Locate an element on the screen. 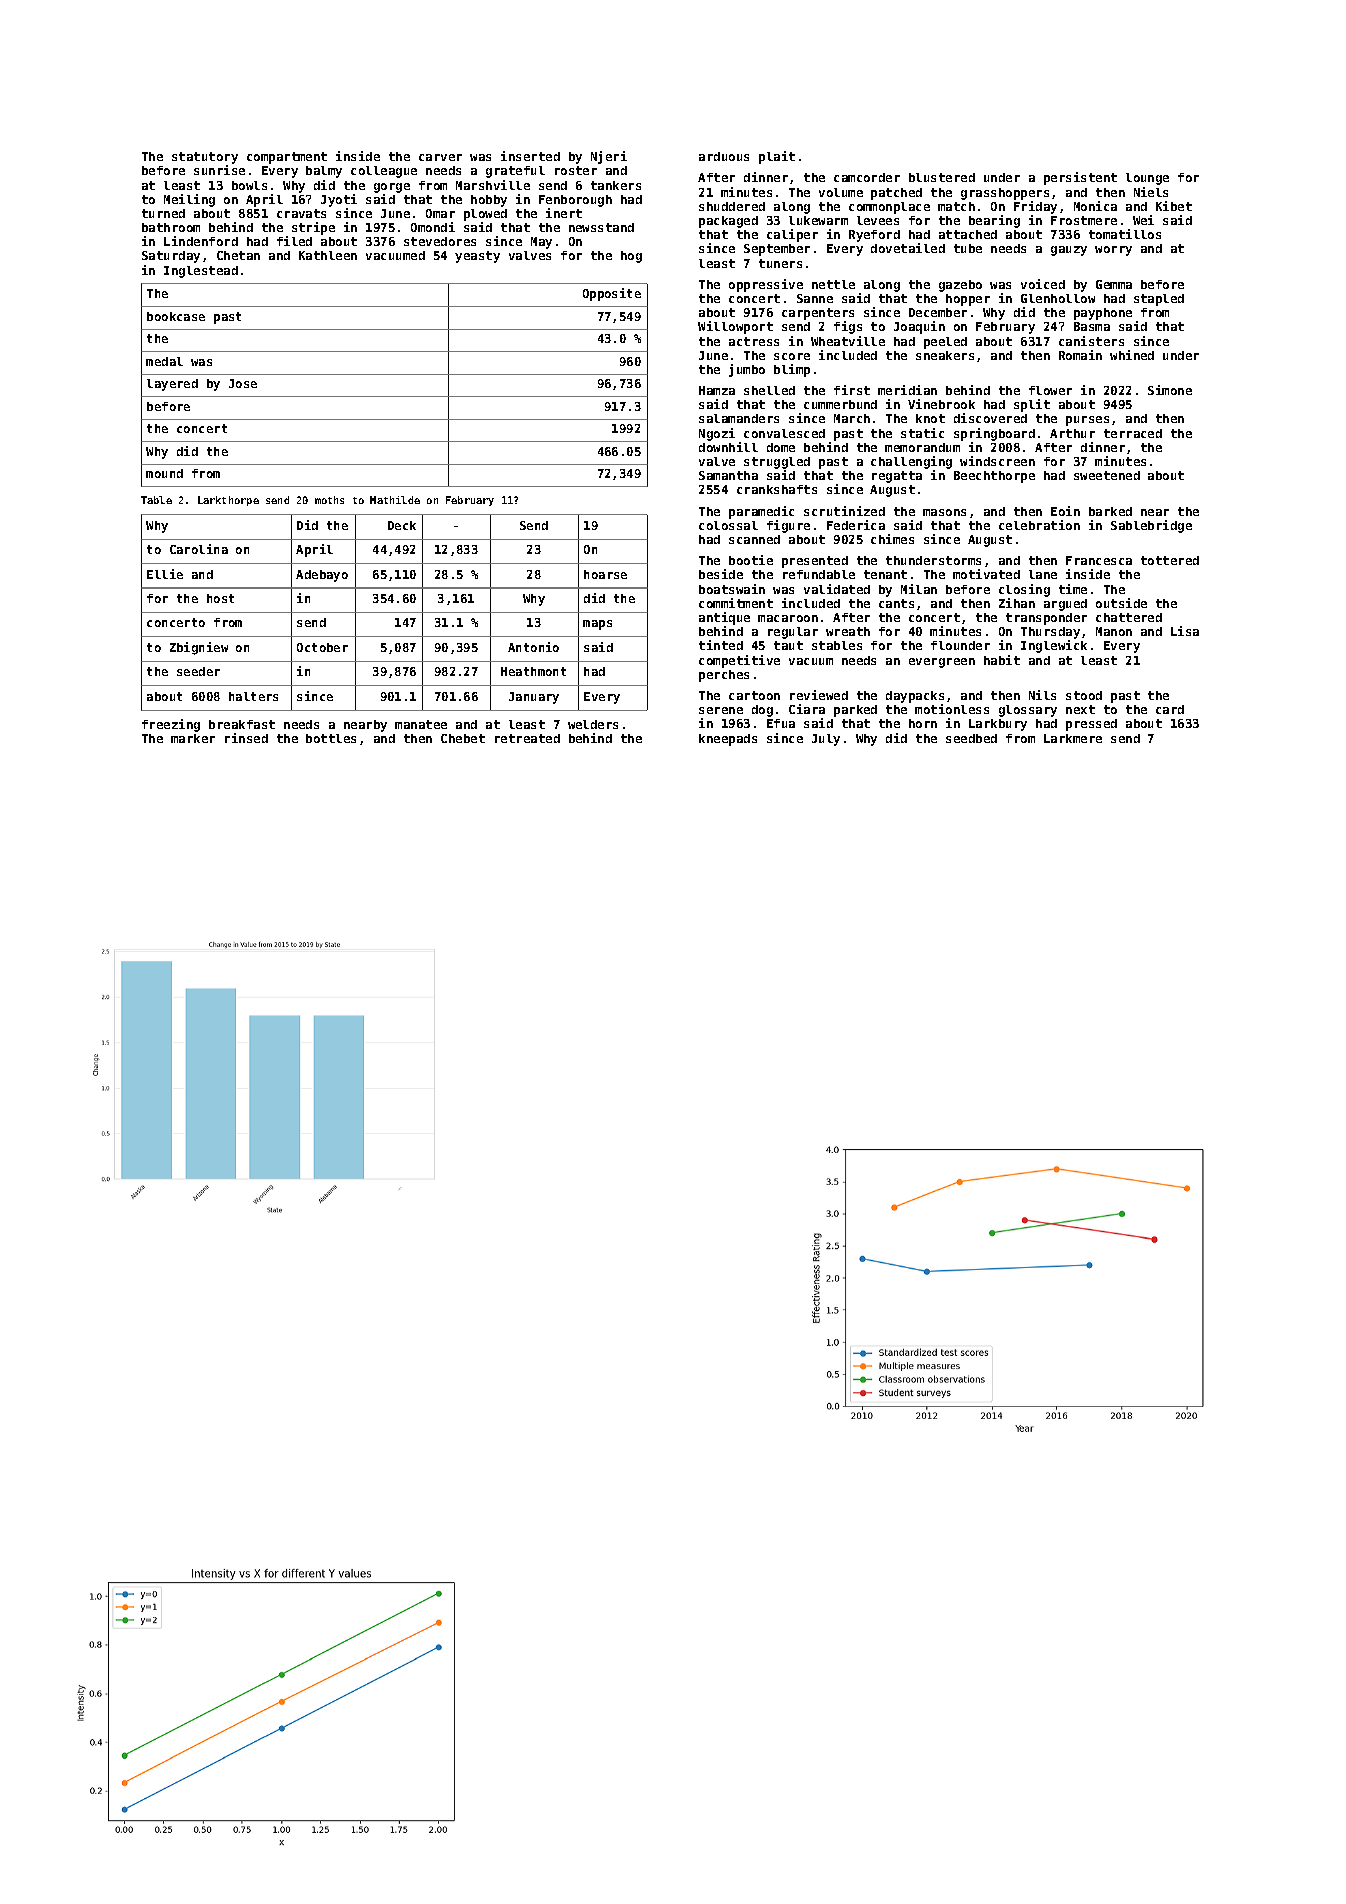 The height and width of the screenshot is (1904, 1346). Willowport is located at coordinates (735, 327).
